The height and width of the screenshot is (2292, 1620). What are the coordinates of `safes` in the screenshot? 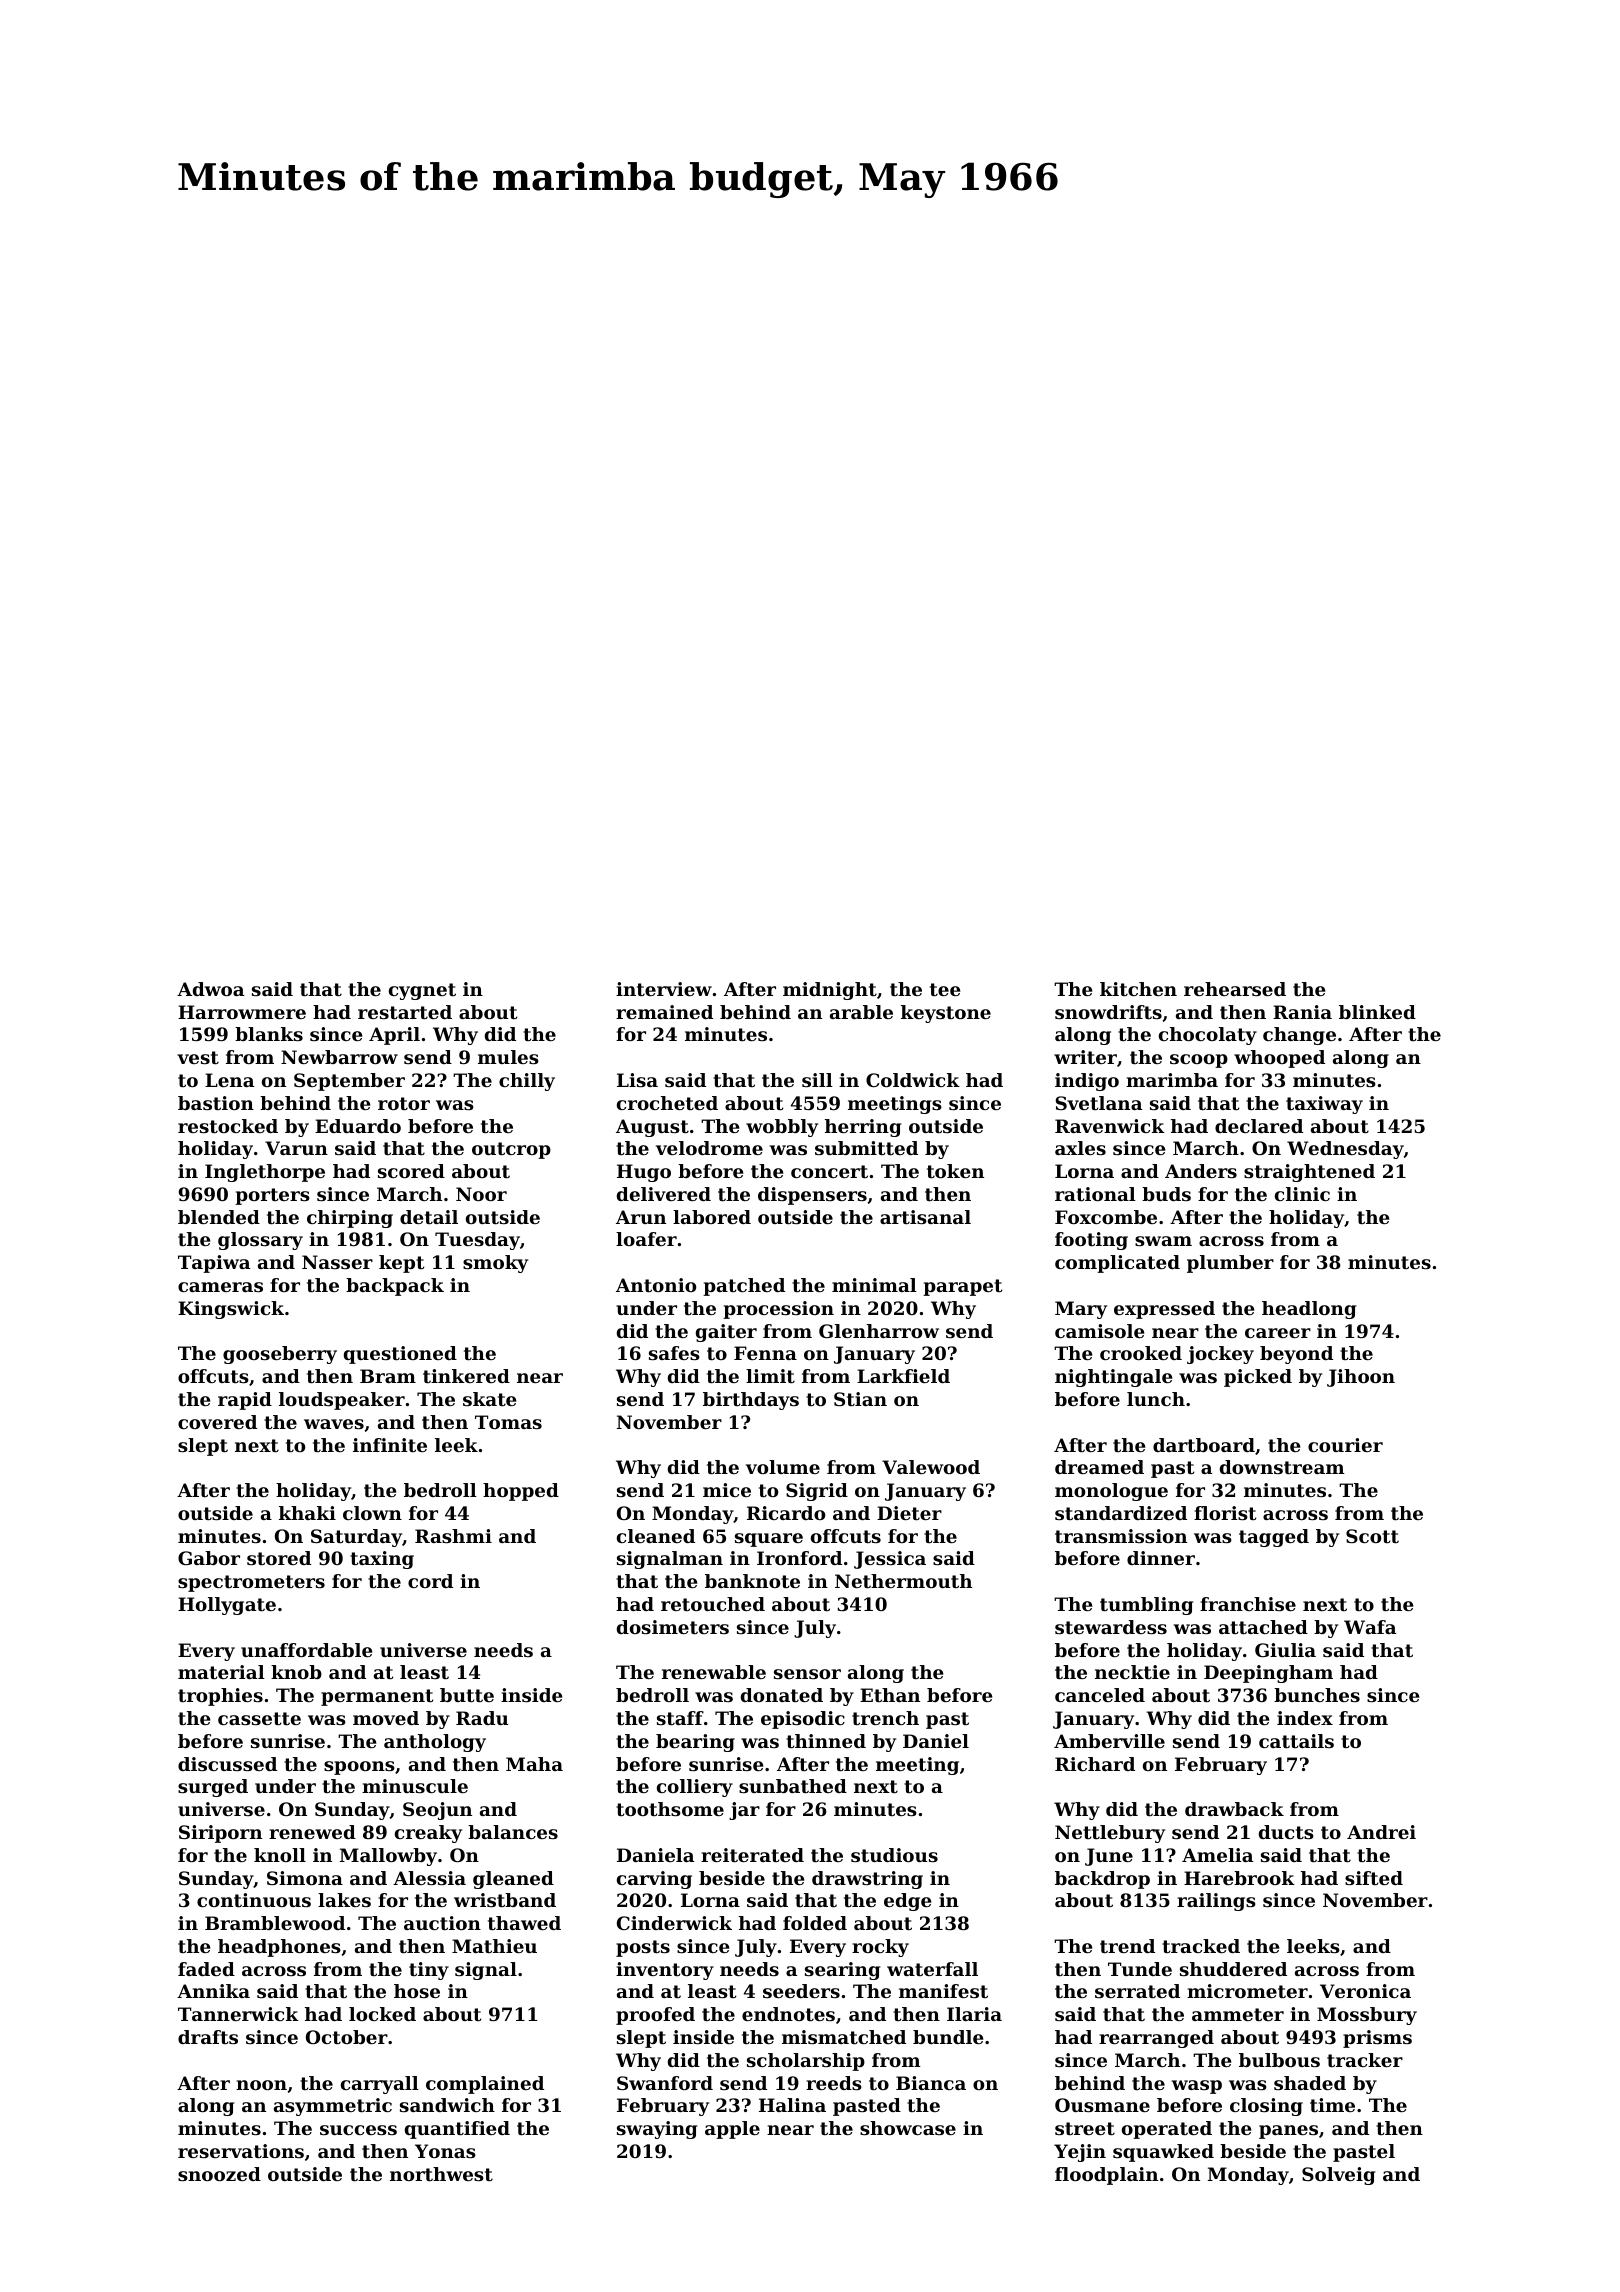 It's located at (674, 1353).
